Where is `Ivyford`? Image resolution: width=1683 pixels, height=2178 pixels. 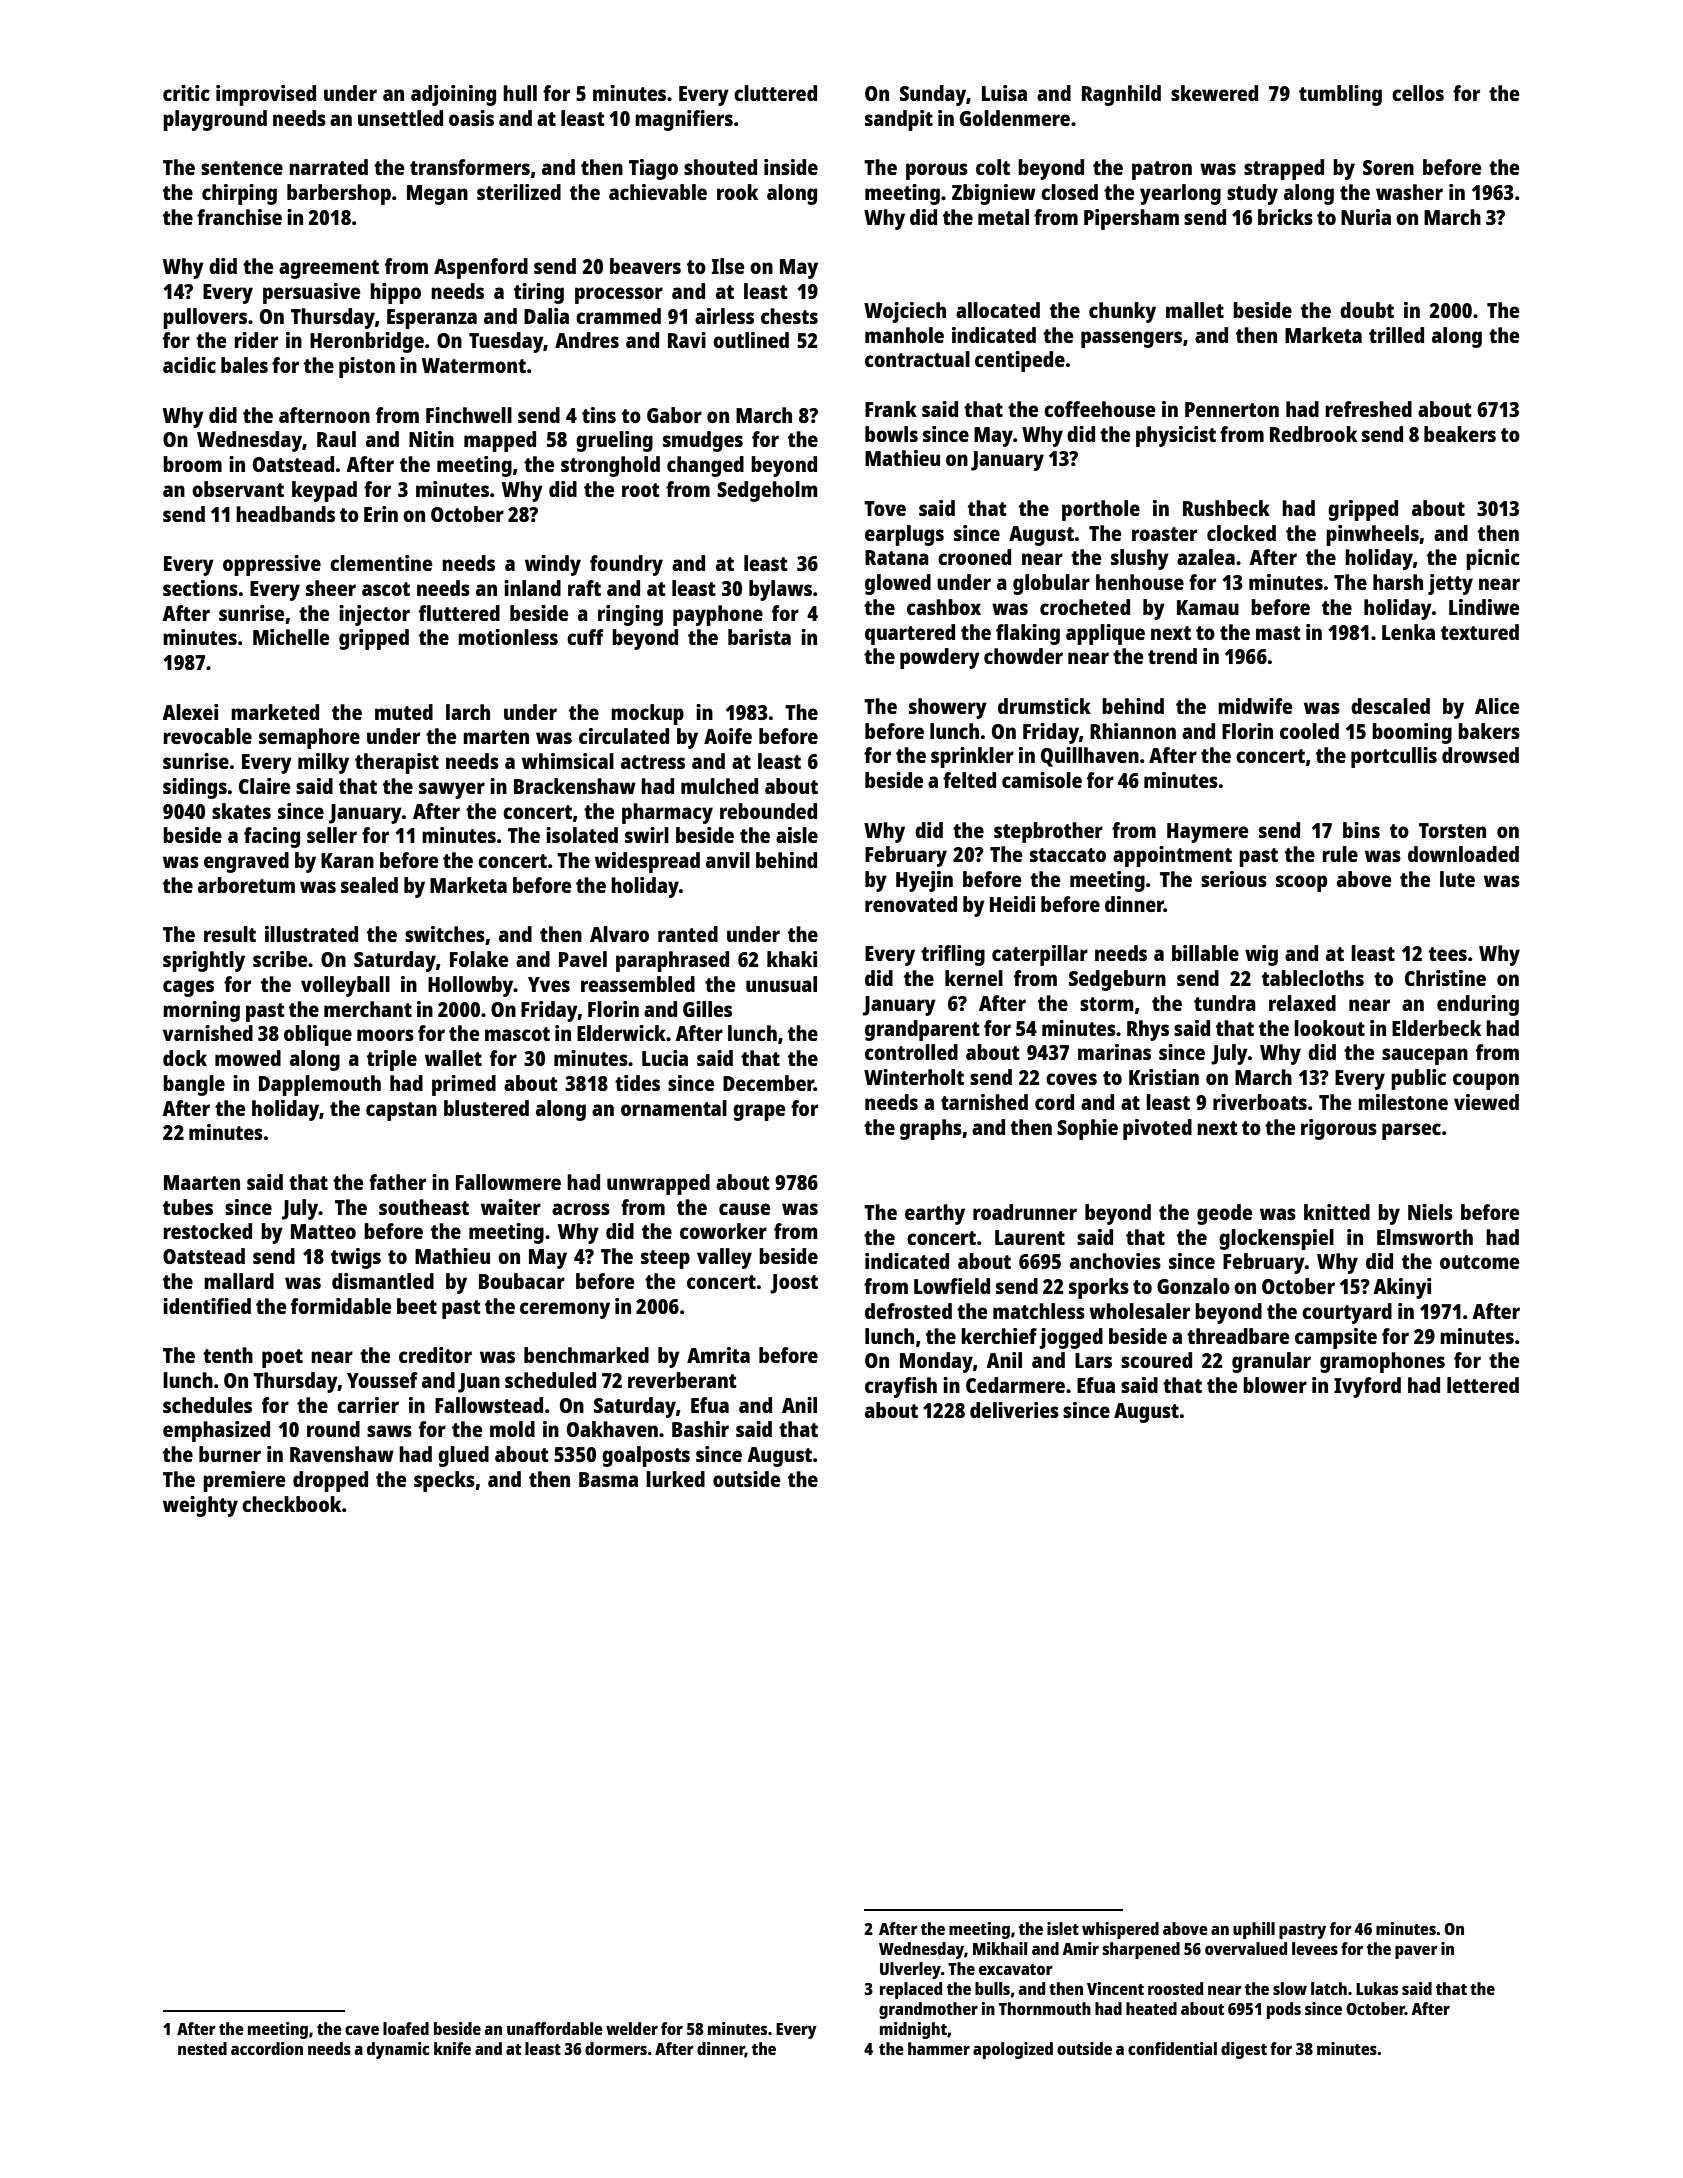 Ivyford is located at coordinates (1367, 1387).
